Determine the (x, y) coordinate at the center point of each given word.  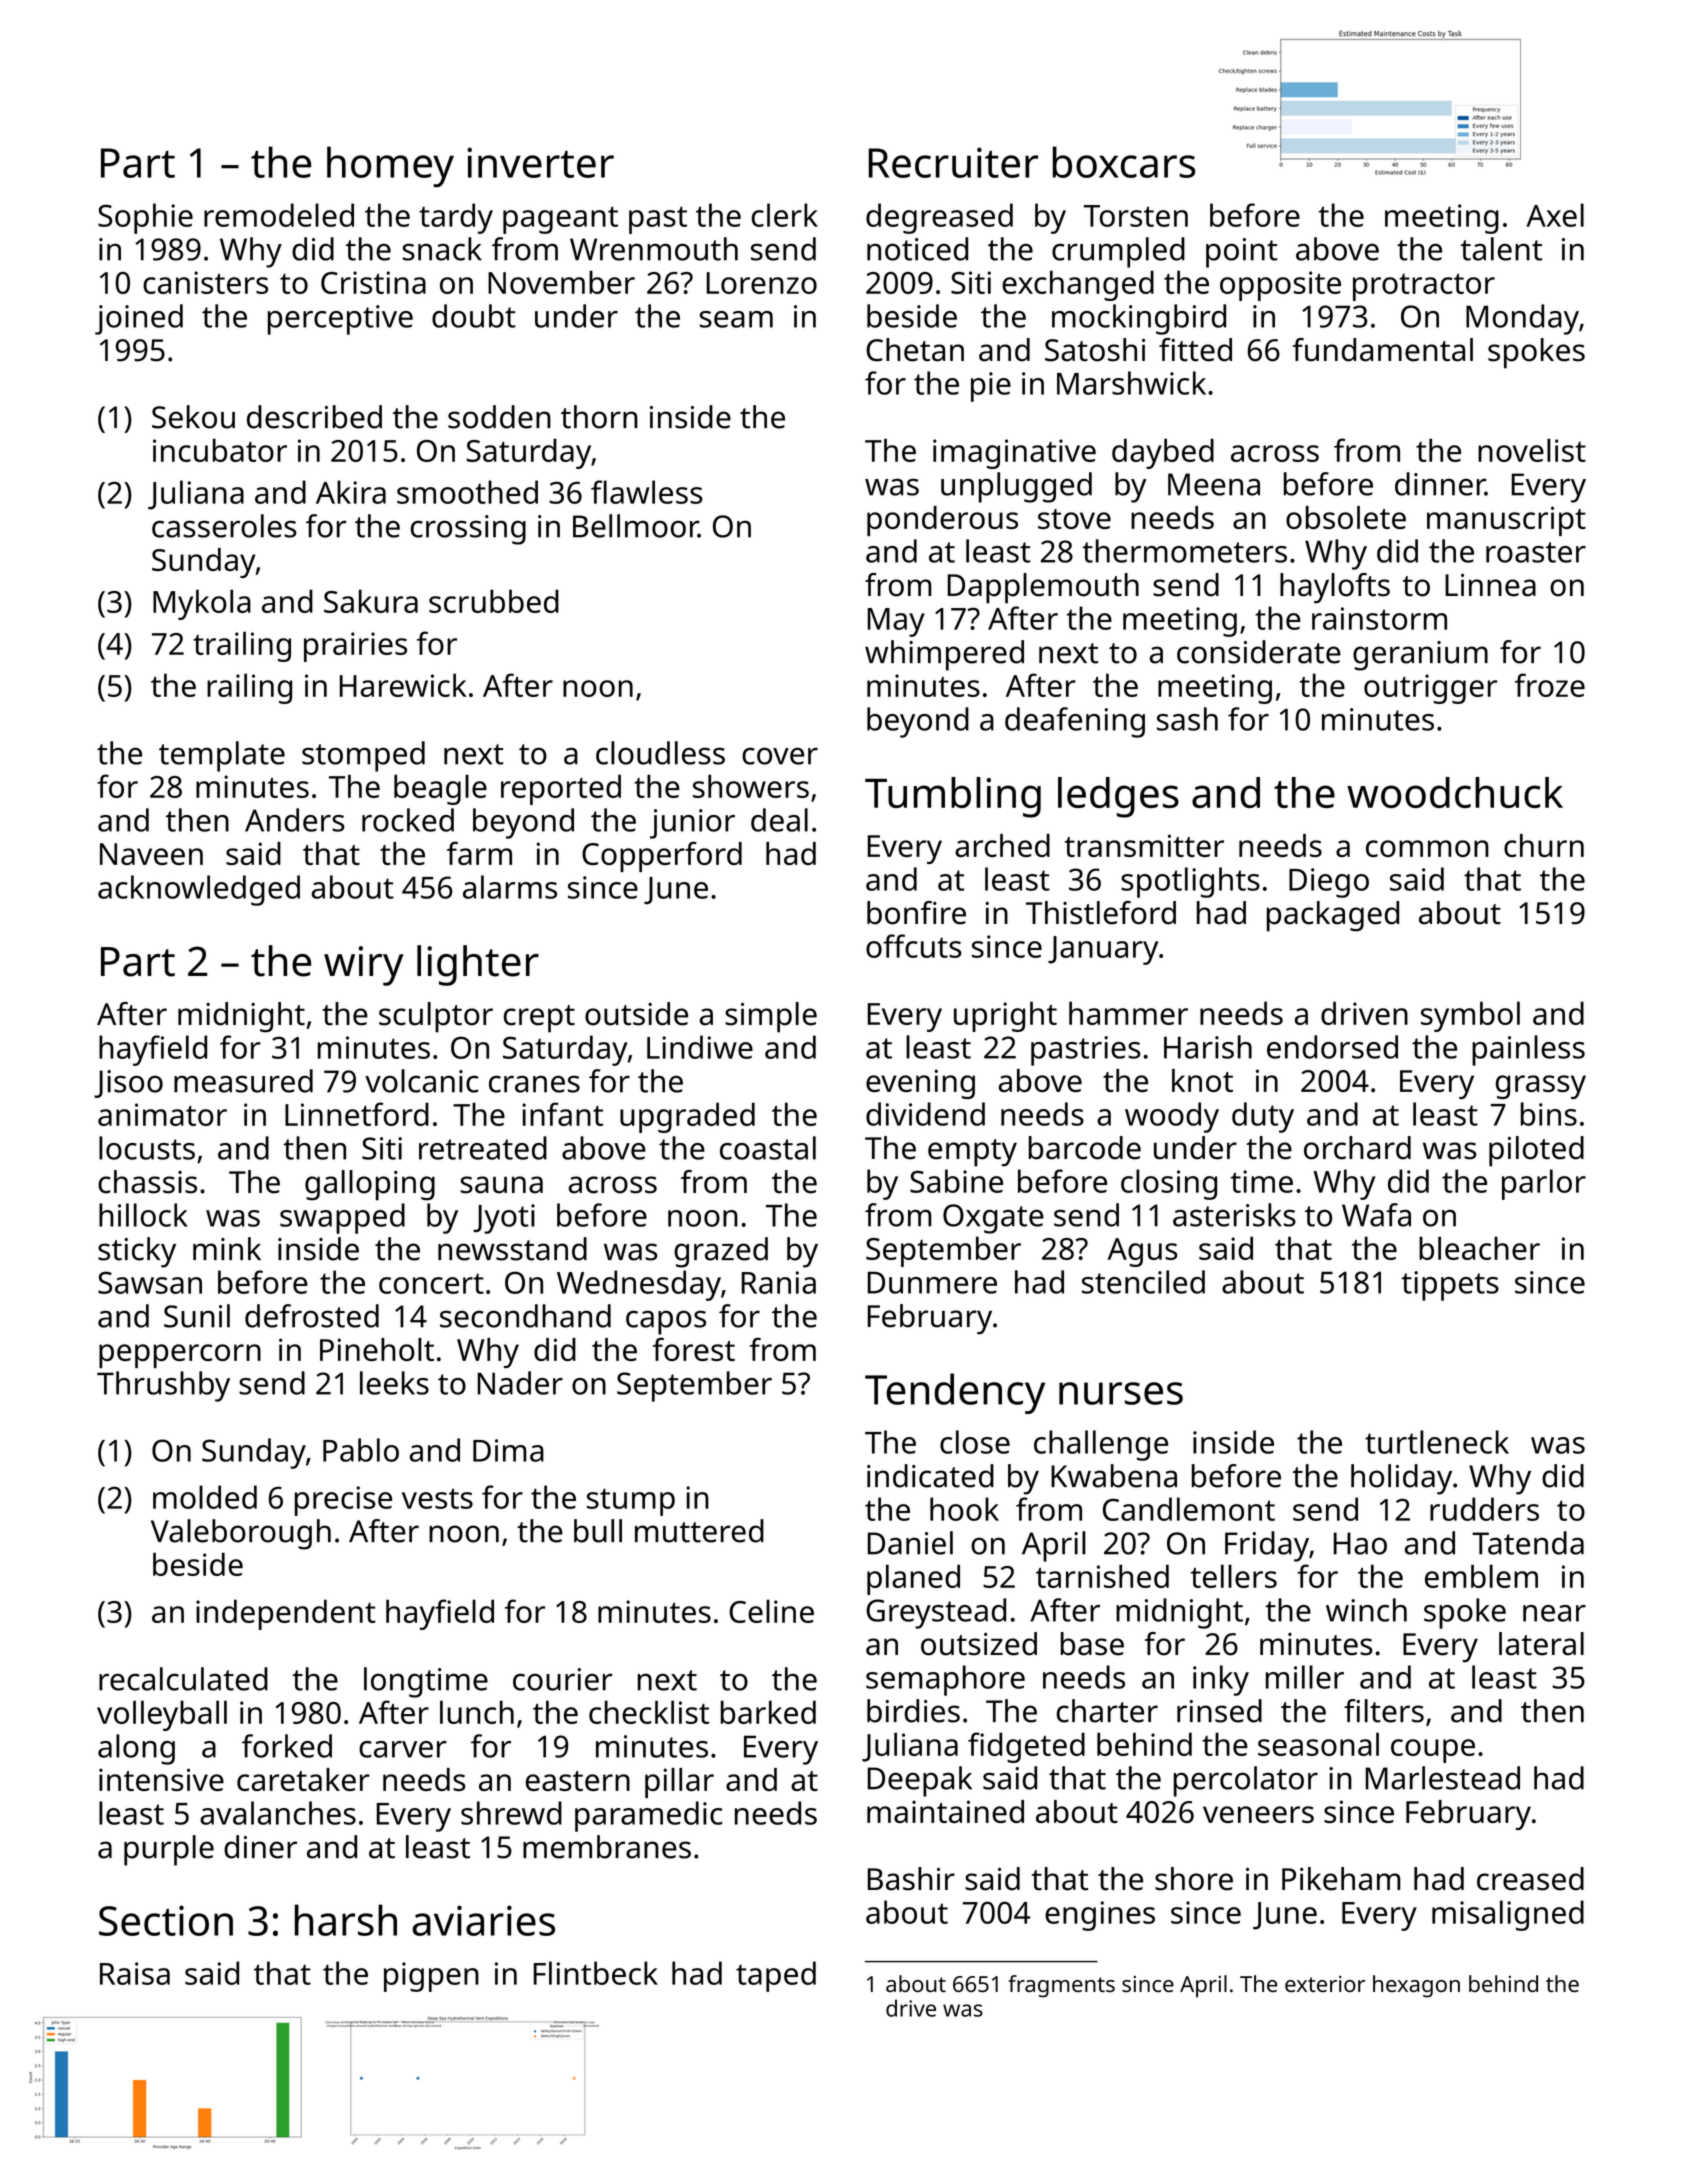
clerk (785, 215)
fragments (1061, 1986)
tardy (456, 218)
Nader (520, 1383)
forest (694, 1349)
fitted (1195, 350)
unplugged (1016, 487)
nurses (1121, 1393)
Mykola (202, 604)
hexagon (1416, 1986)
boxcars (1124, 162)
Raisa (135, 1973)
